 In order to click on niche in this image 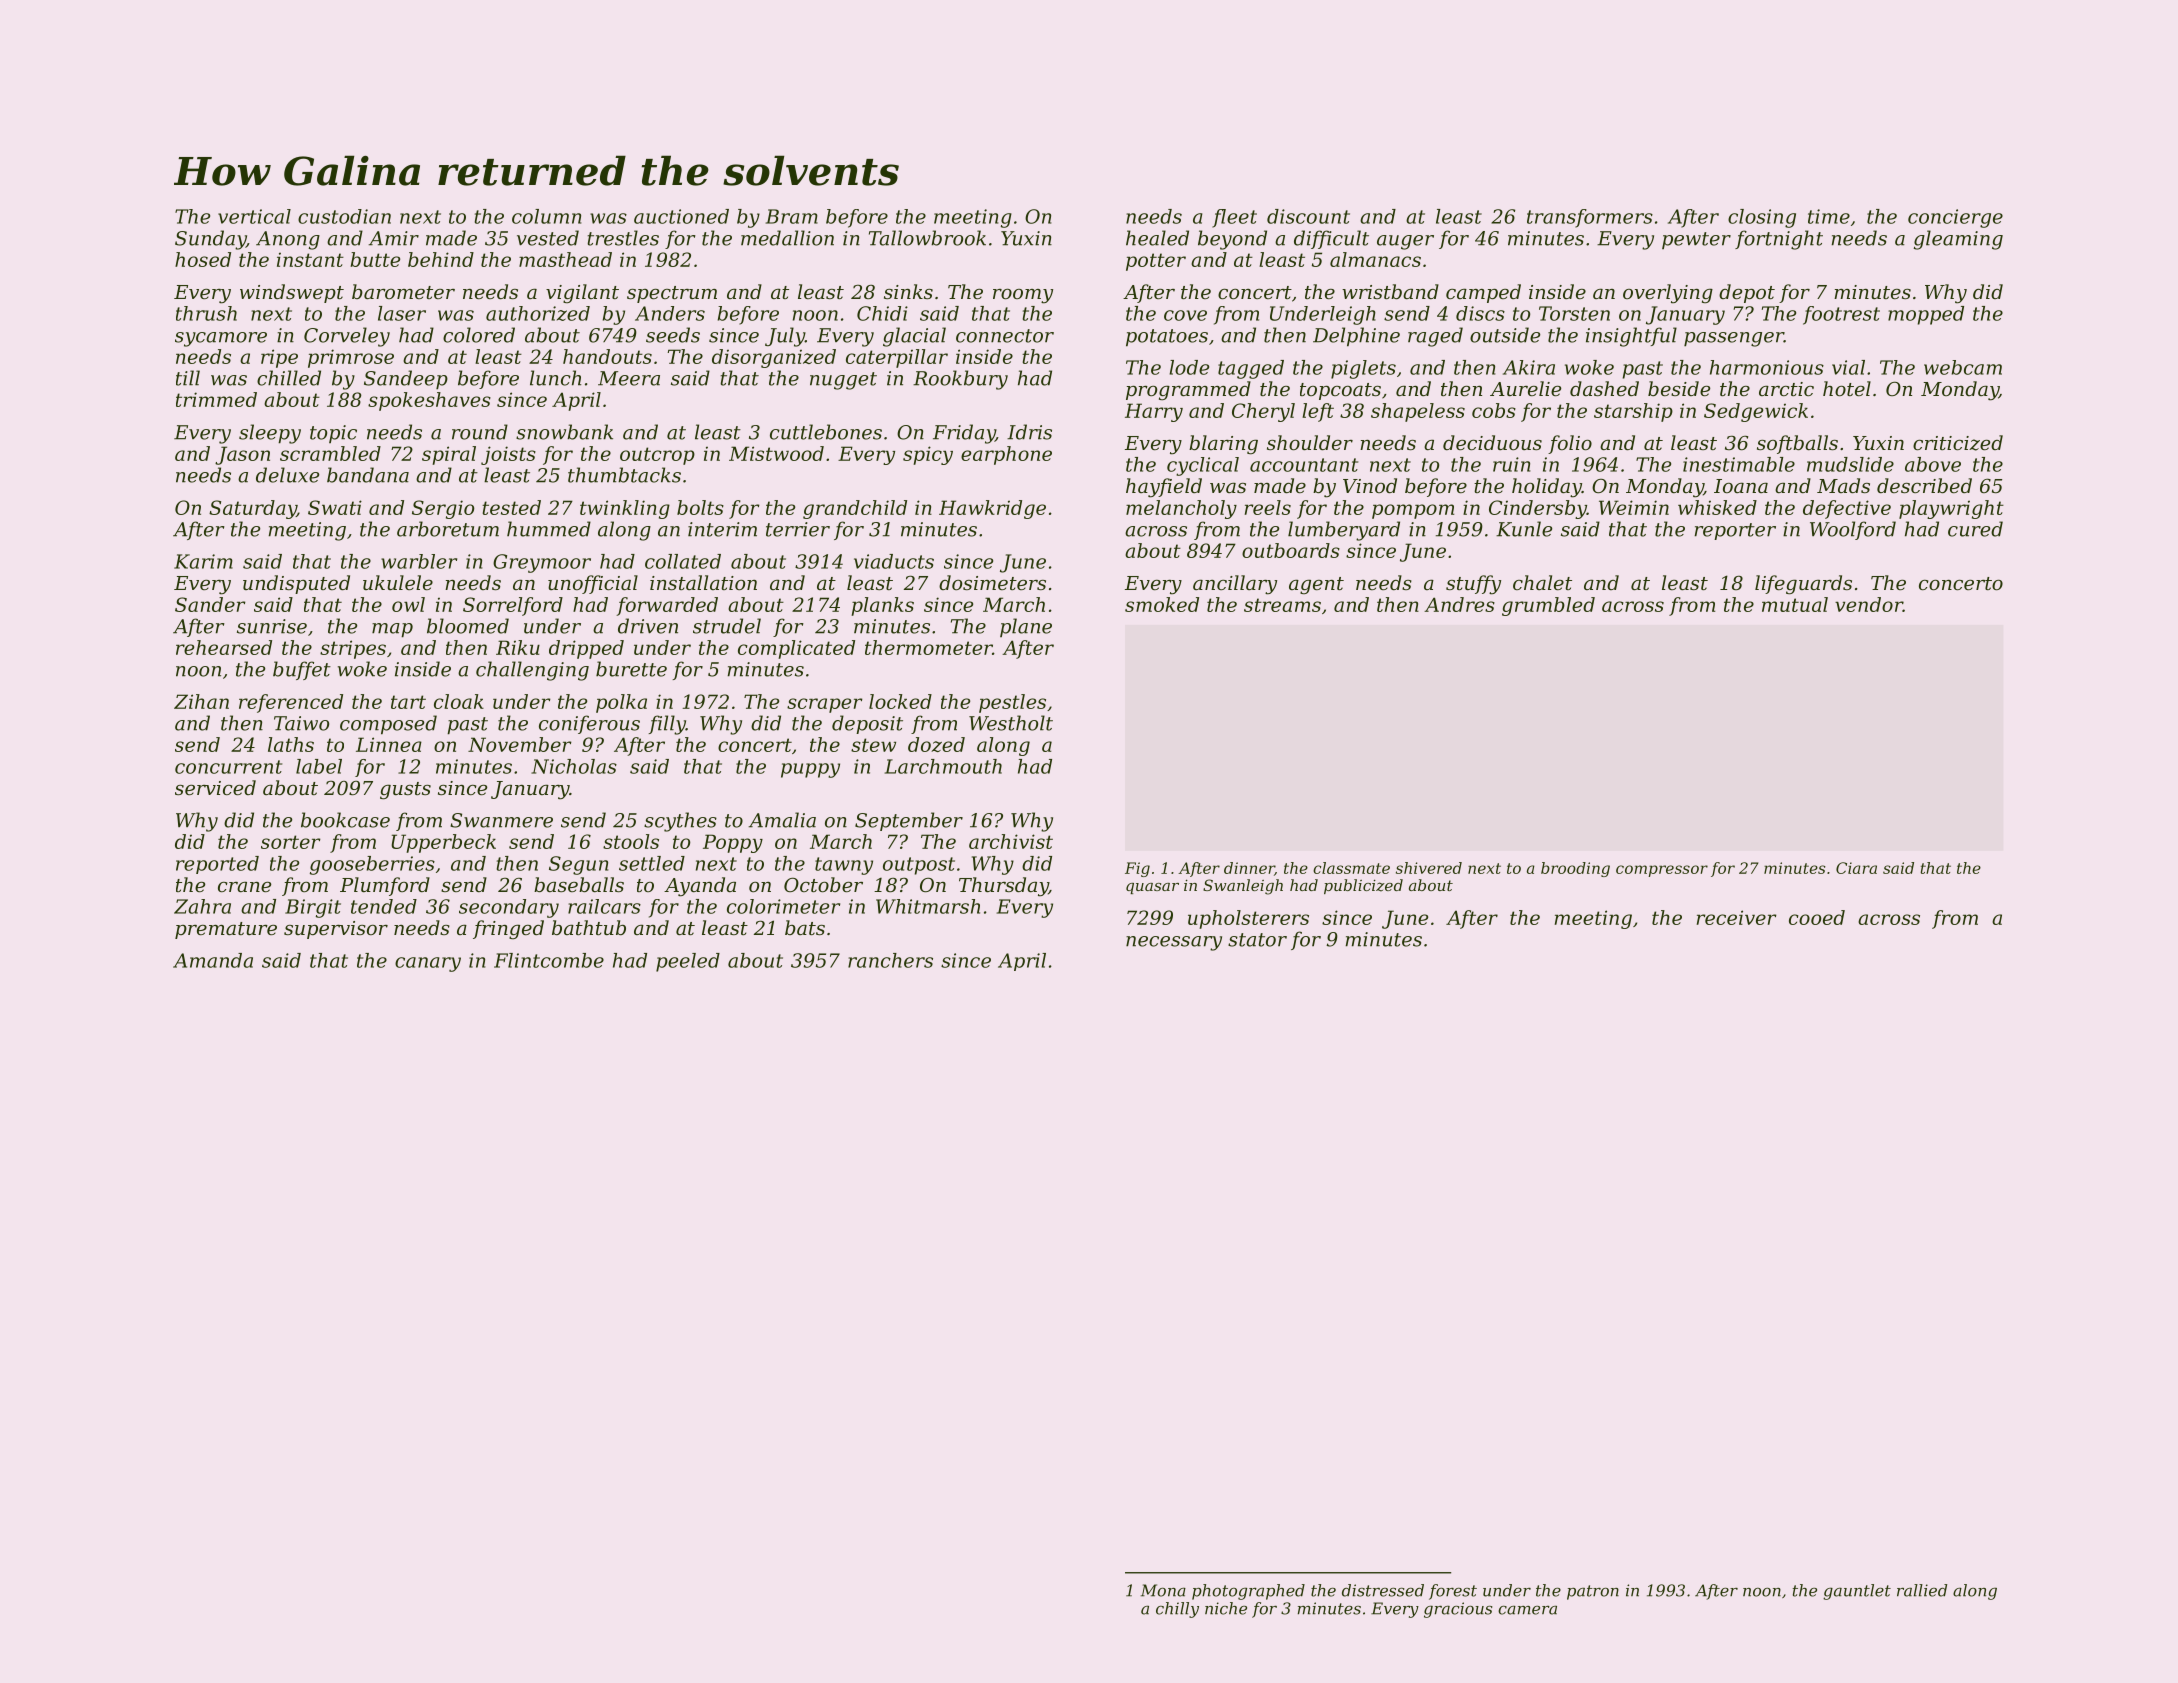, I will do `click(1226, 1608)`.
